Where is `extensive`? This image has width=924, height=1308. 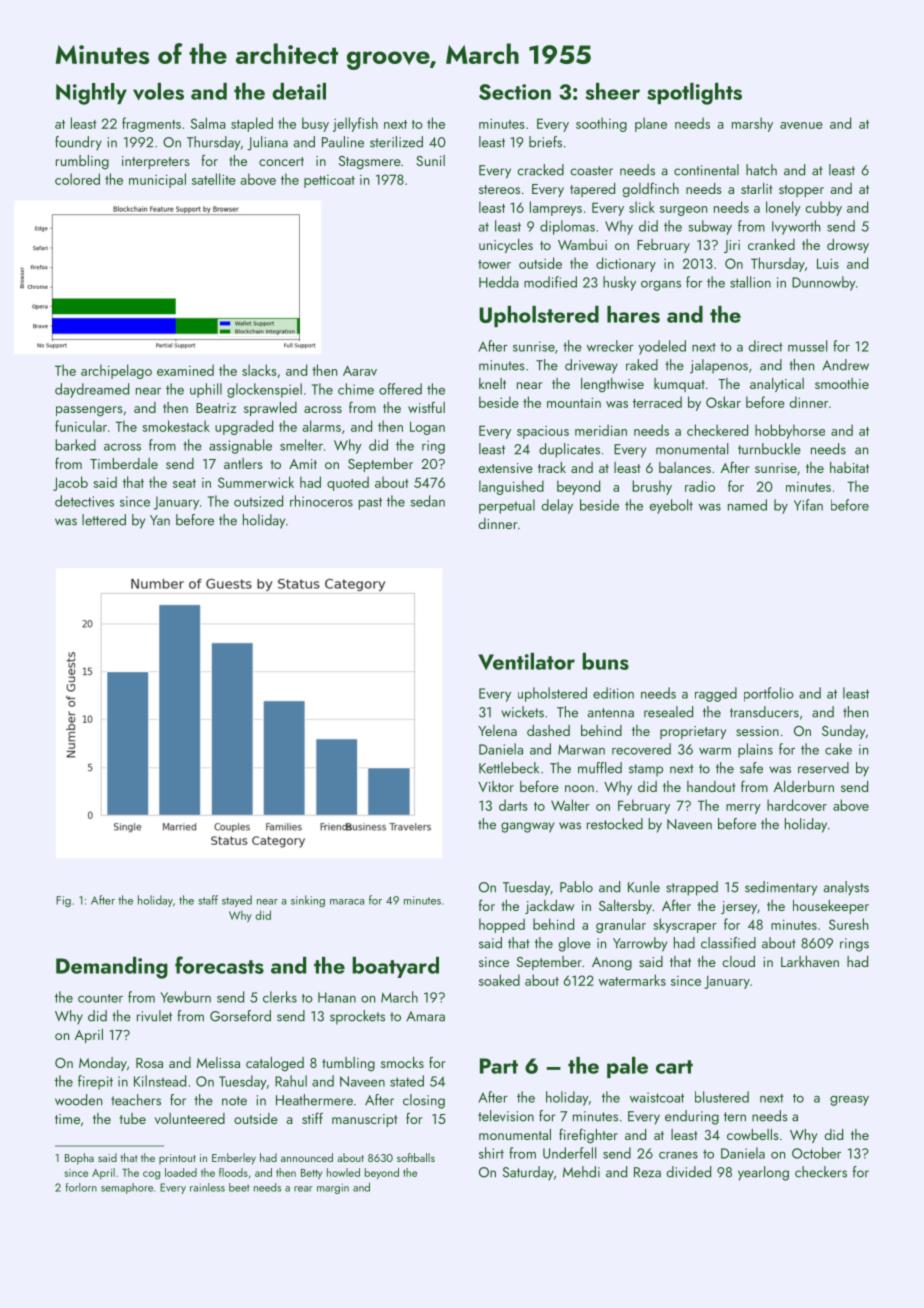
extensive is located at coordinates (506, 468).
